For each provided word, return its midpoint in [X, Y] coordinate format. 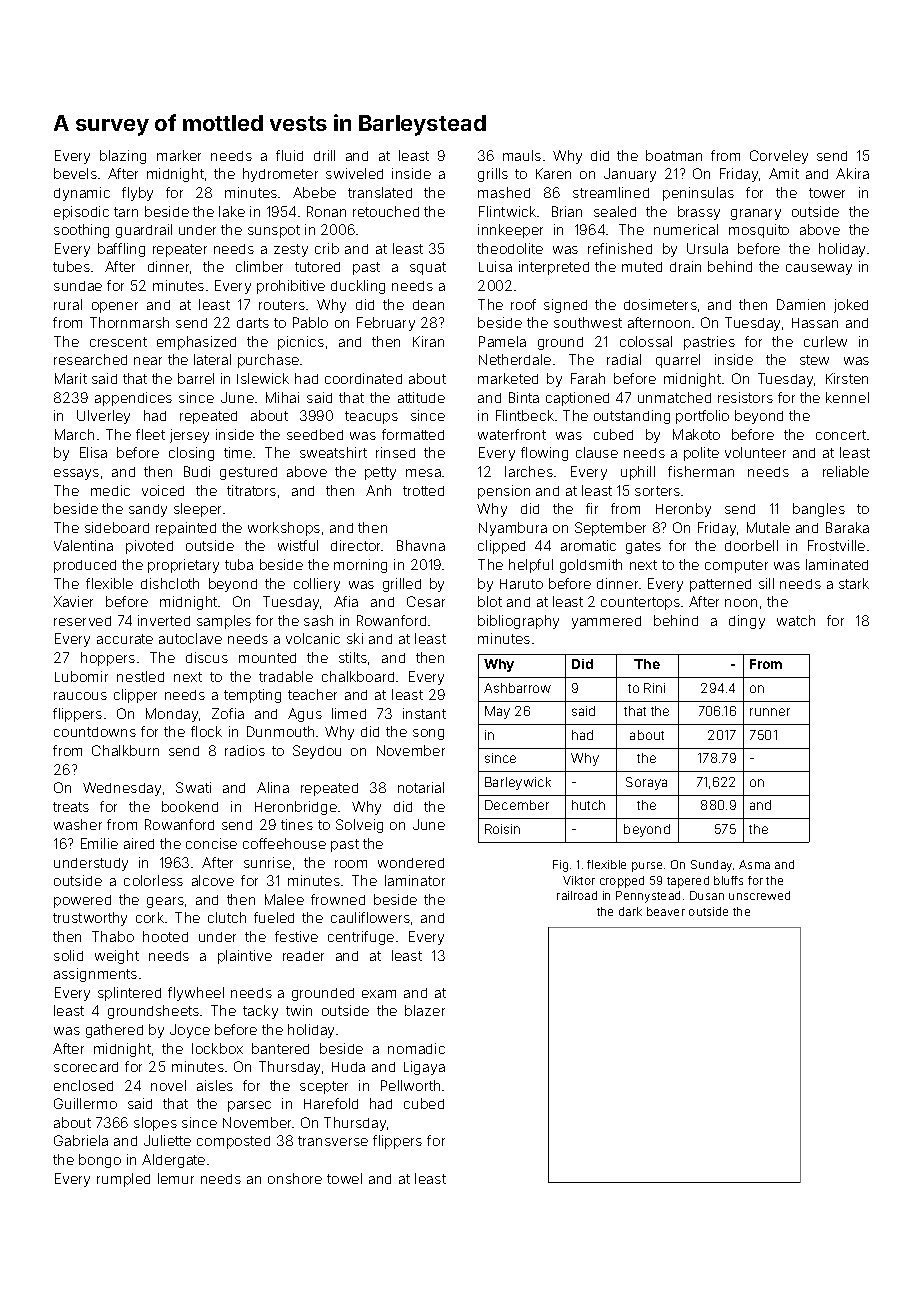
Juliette [167, 1140]
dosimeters [660, 304]
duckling [358, 287]
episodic [81, 213]
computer [736, 566]
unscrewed [759, 895]
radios [245, 750]
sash [318, 620]
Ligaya [424, 1068]
